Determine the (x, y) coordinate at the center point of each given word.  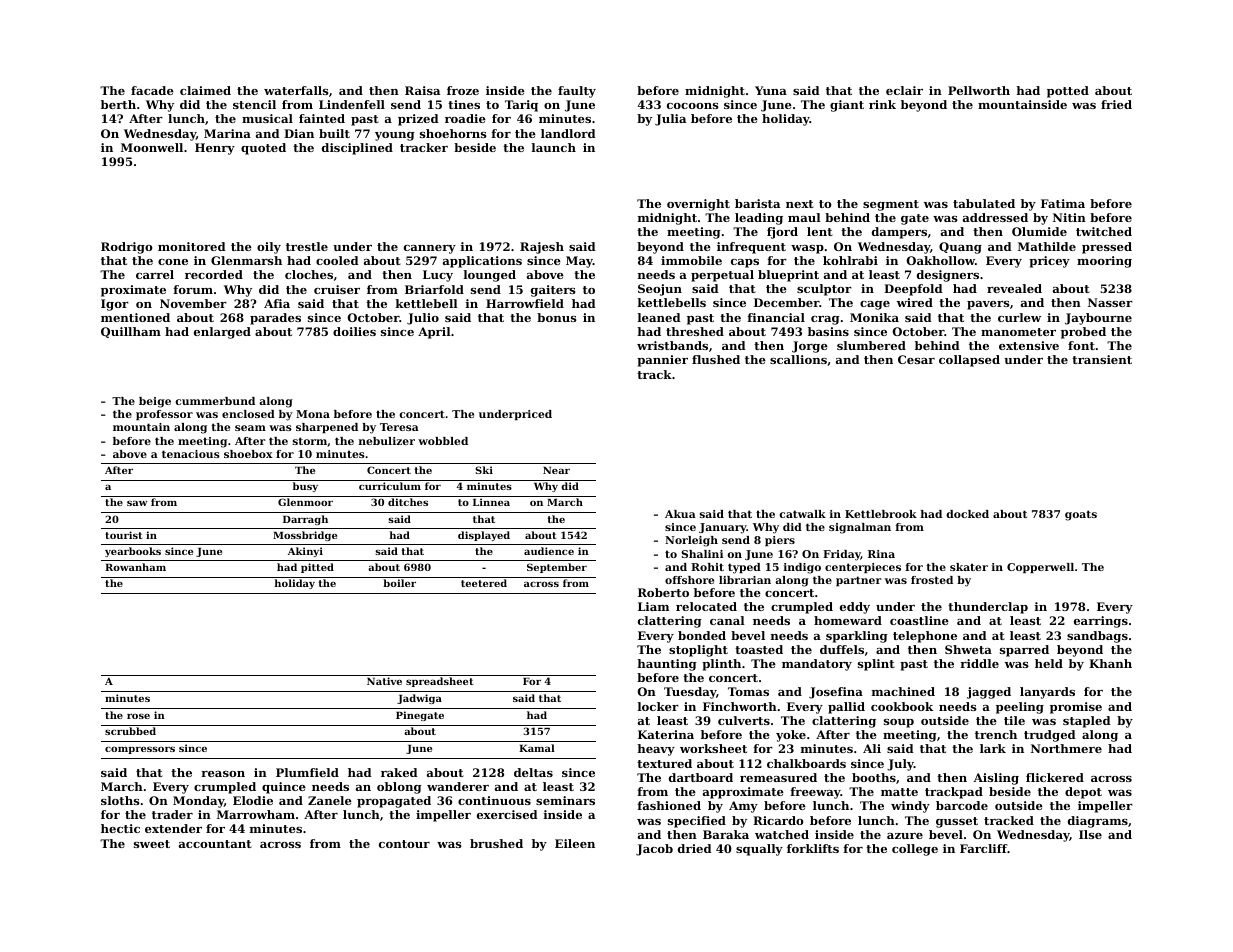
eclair (904, 90)
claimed (205, 90)
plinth (721, 665)
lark (993, 748)
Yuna (771, 90)
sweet (152, 844)
